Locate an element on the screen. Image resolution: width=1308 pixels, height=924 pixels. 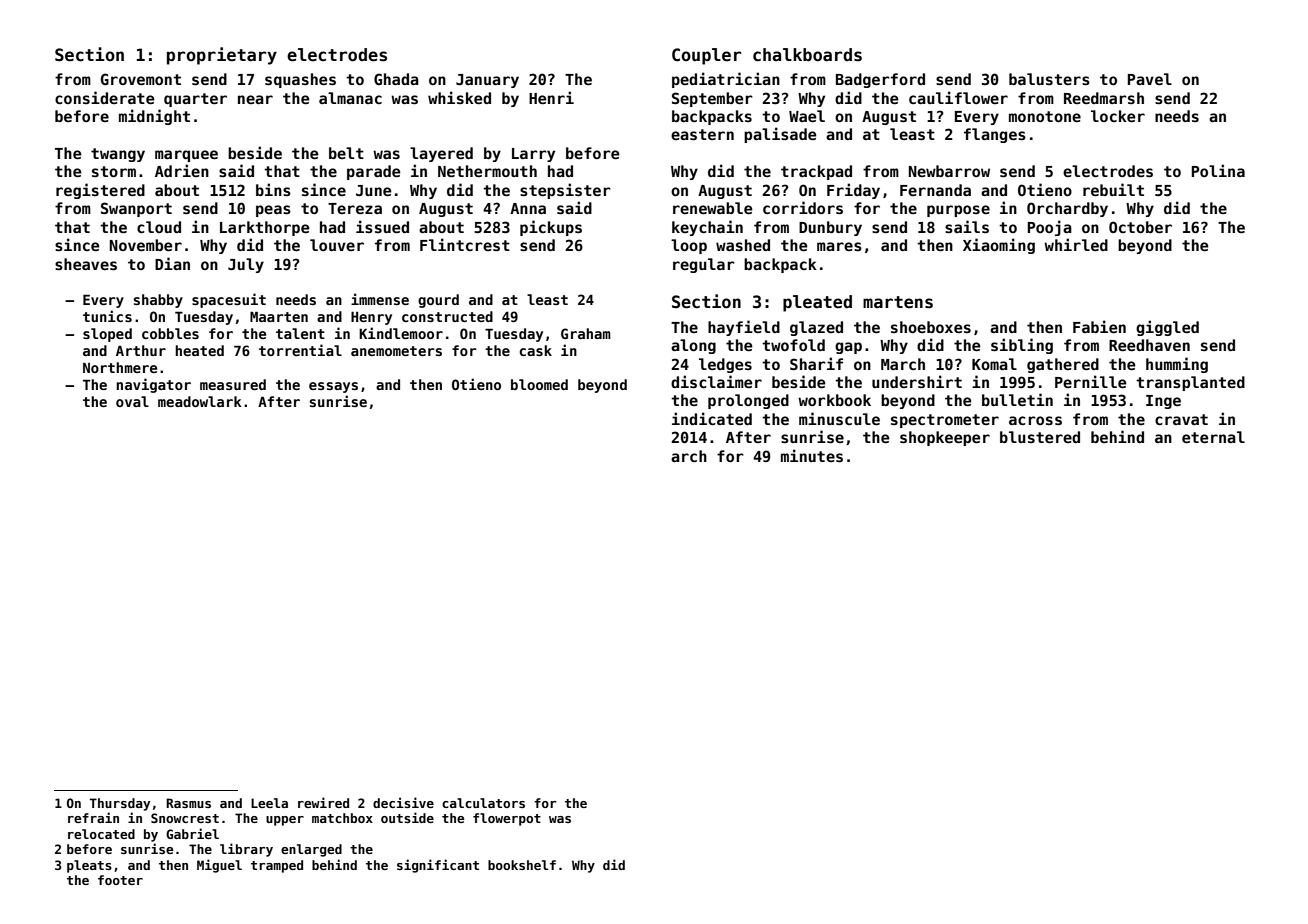
minutes is located at coordinates (812, 455).
